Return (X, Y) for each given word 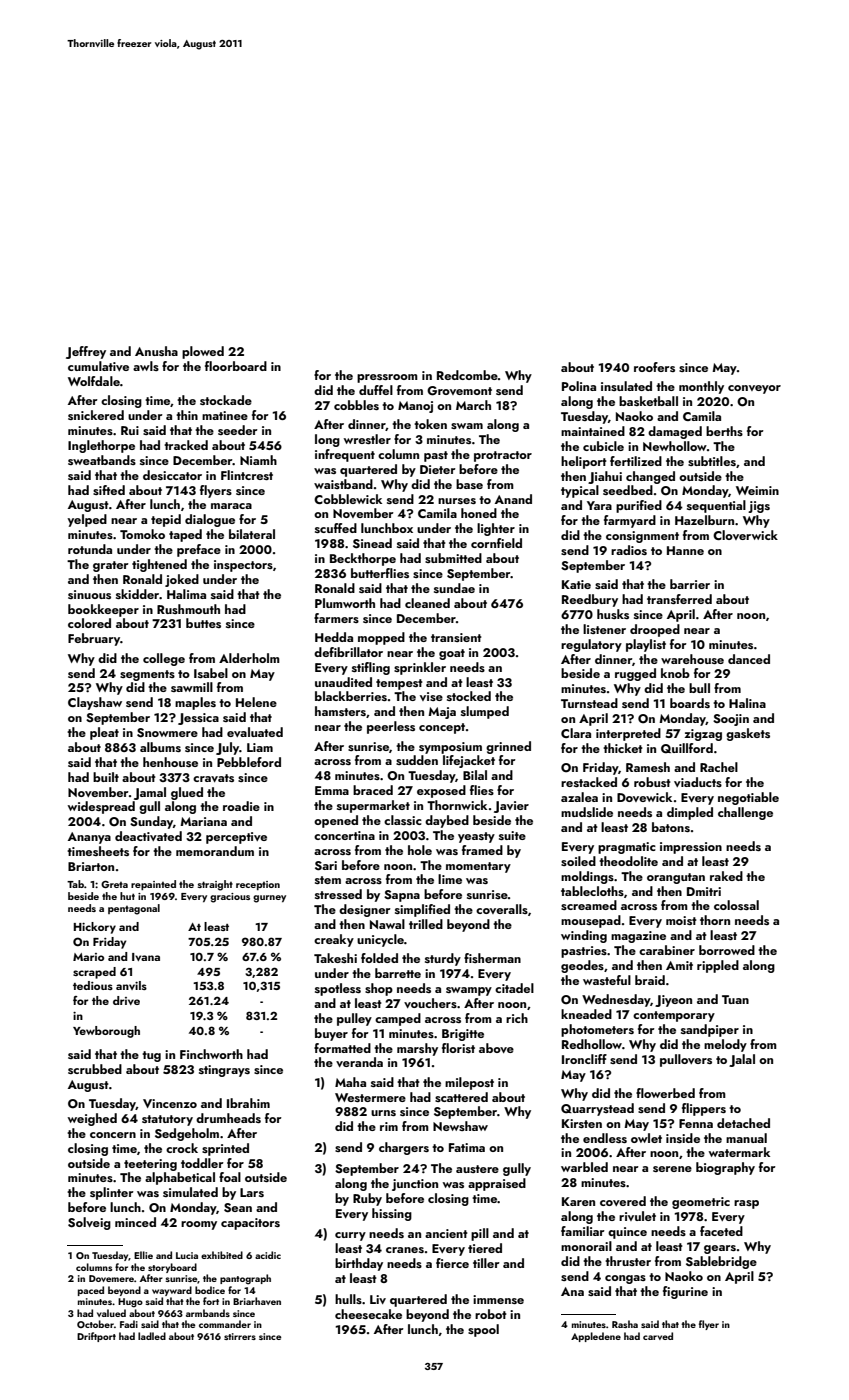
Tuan (735, 999)
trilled (426, 924)
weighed (92, 1119)
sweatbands (102, 460)
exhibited (222, 1255)
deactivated (148, 836)
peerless (391, 727)
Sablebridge (721, 1262)
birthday (359, 1264)
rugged (635, 674)
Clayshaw (95, 703)
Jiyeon (673, 1001)
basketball (648, 401)
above (496, 1048)
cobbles (356, 405)
